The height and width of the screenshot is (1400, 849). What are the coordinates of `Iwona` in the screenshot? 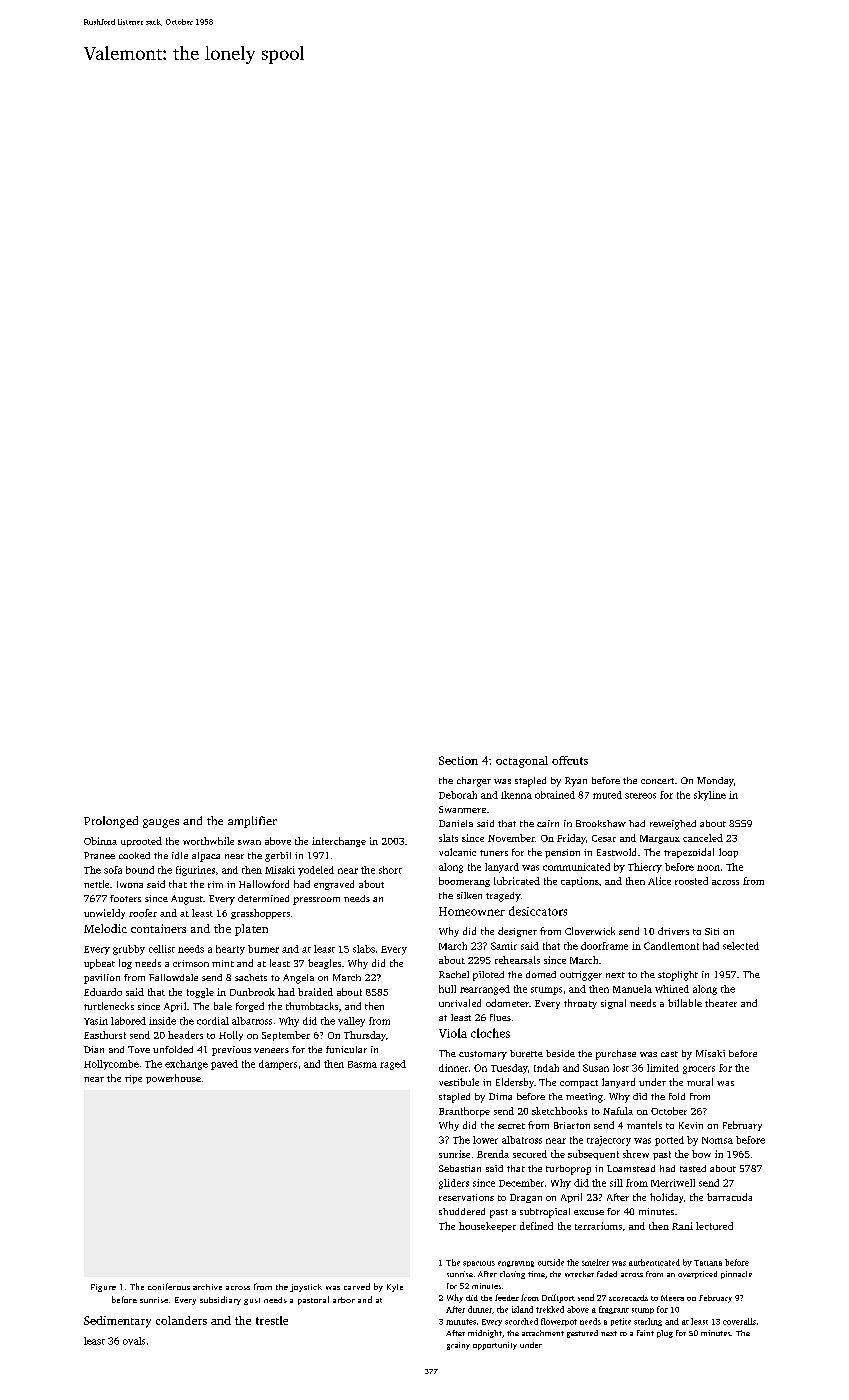 It's located at (130, 884).
